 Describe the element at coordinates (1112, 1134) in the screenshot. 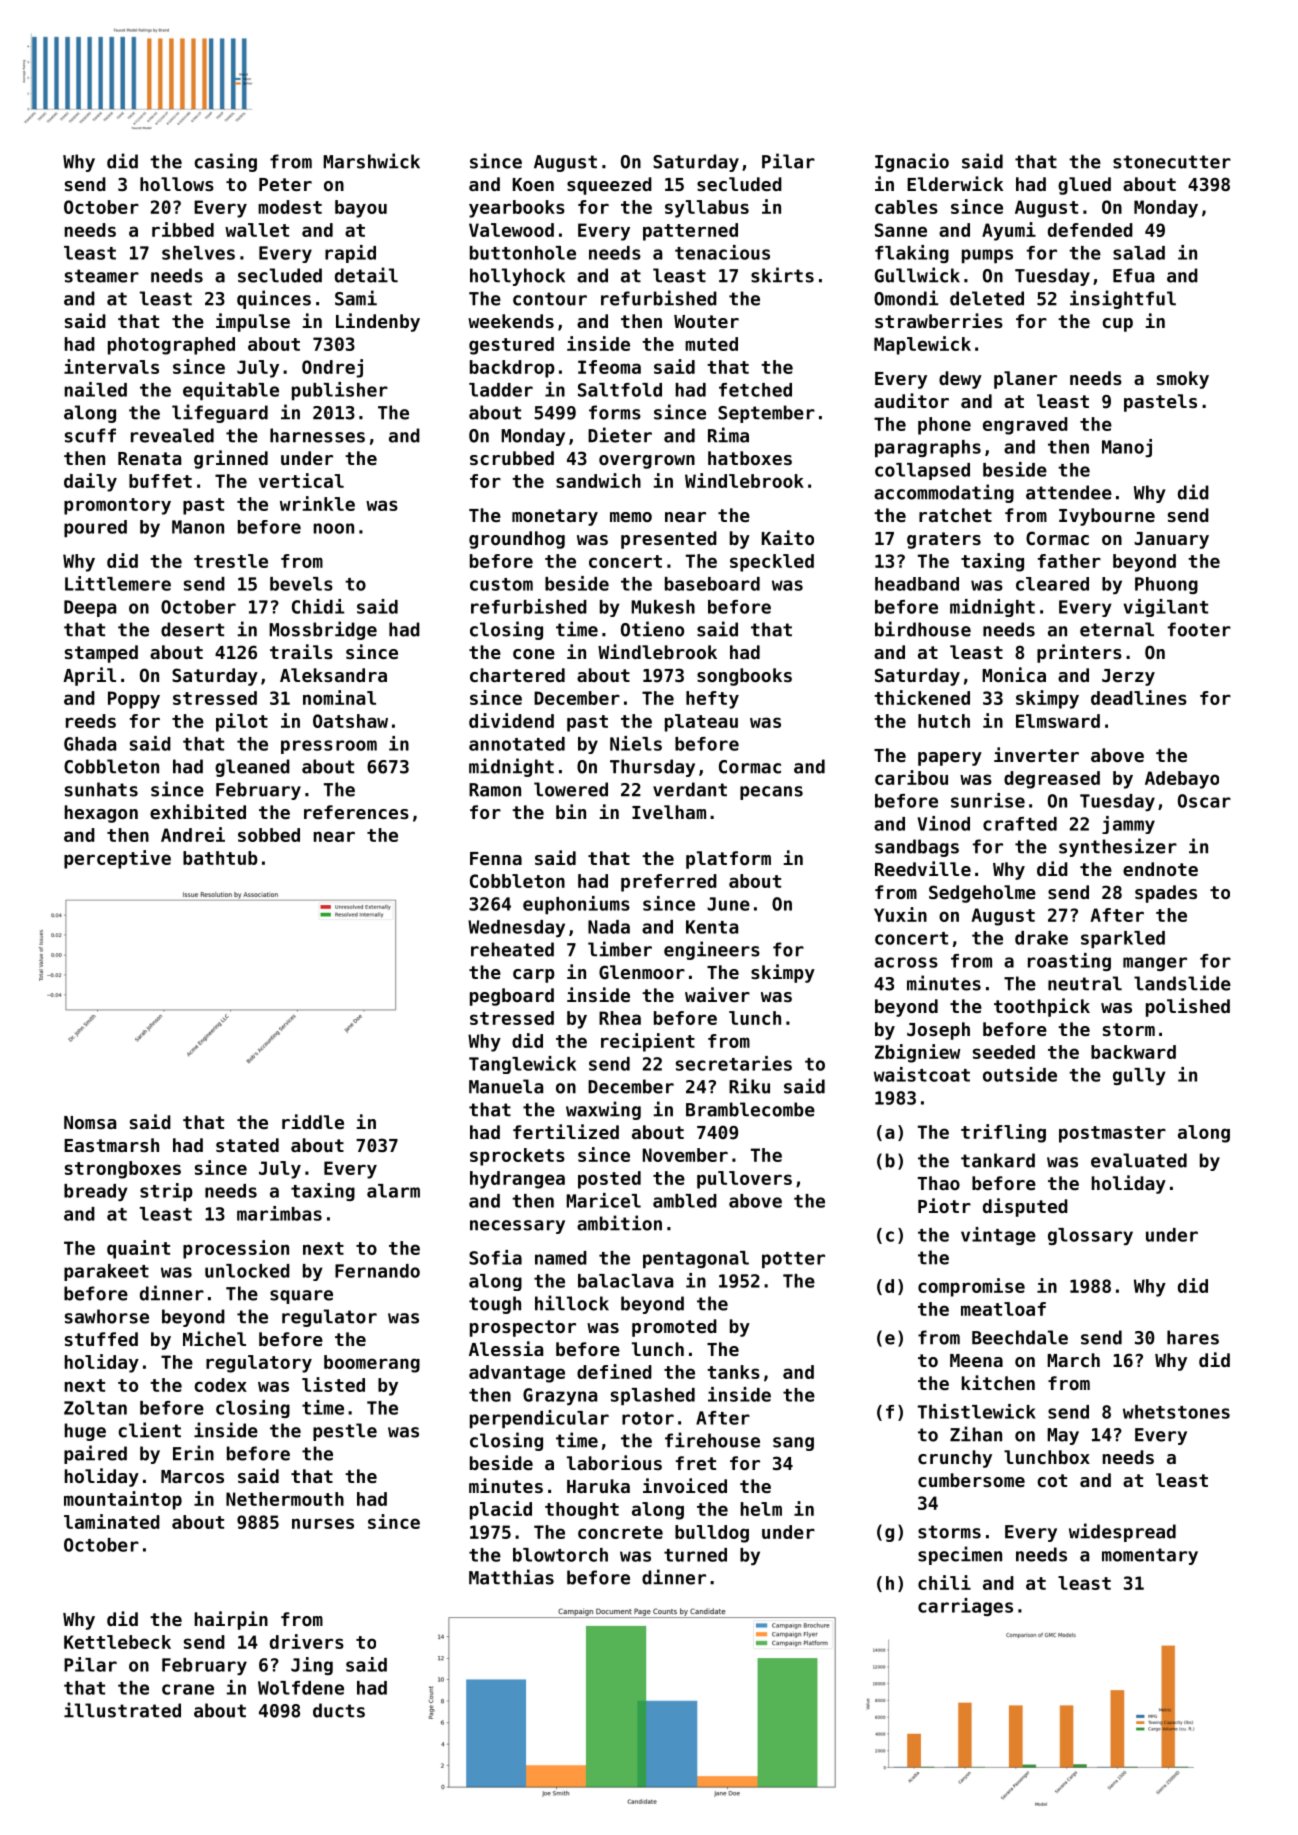

I see `postmaster` at that location.
